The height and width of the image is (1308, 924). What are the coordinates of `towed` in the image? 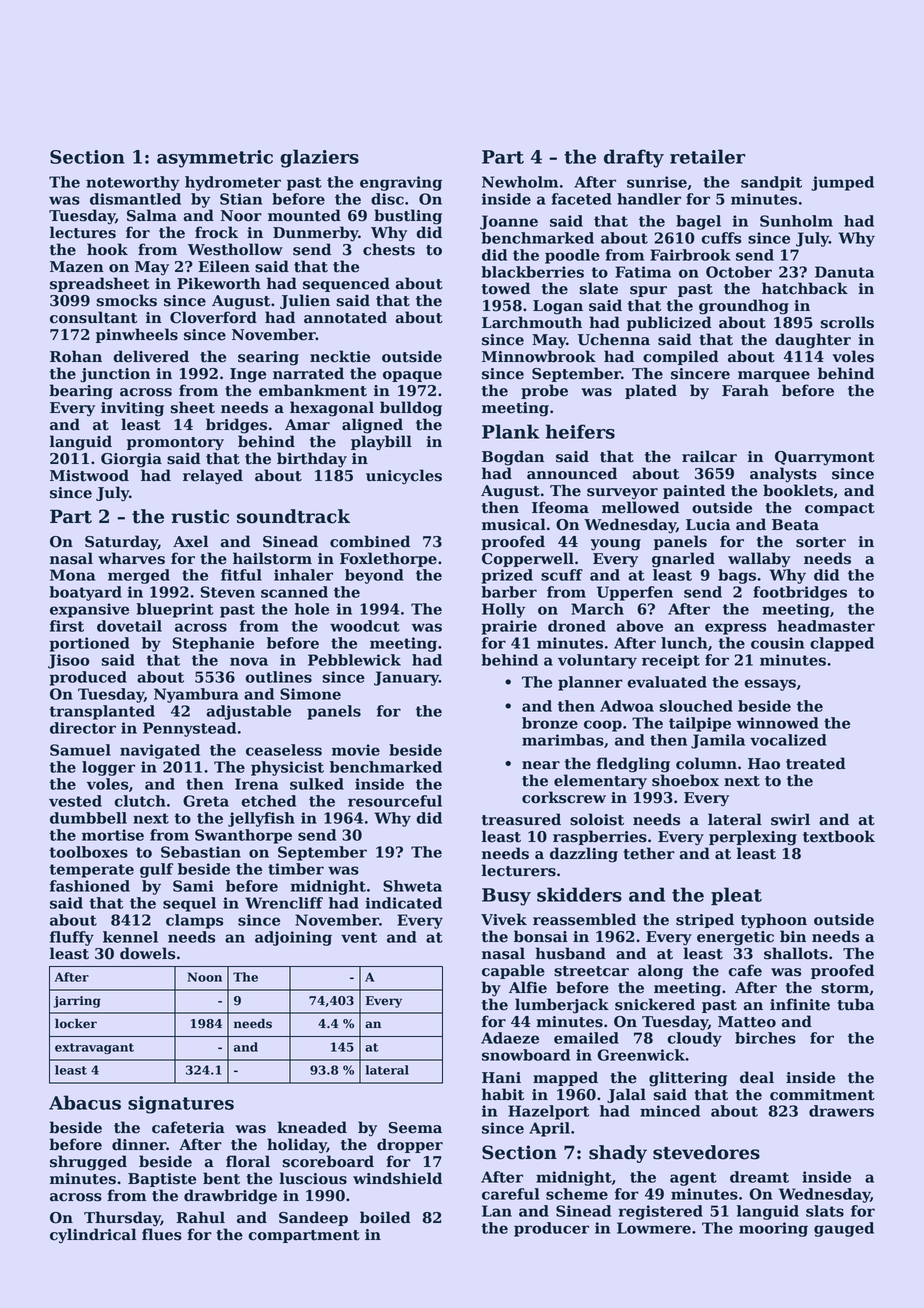 It's located at (506, 288).
